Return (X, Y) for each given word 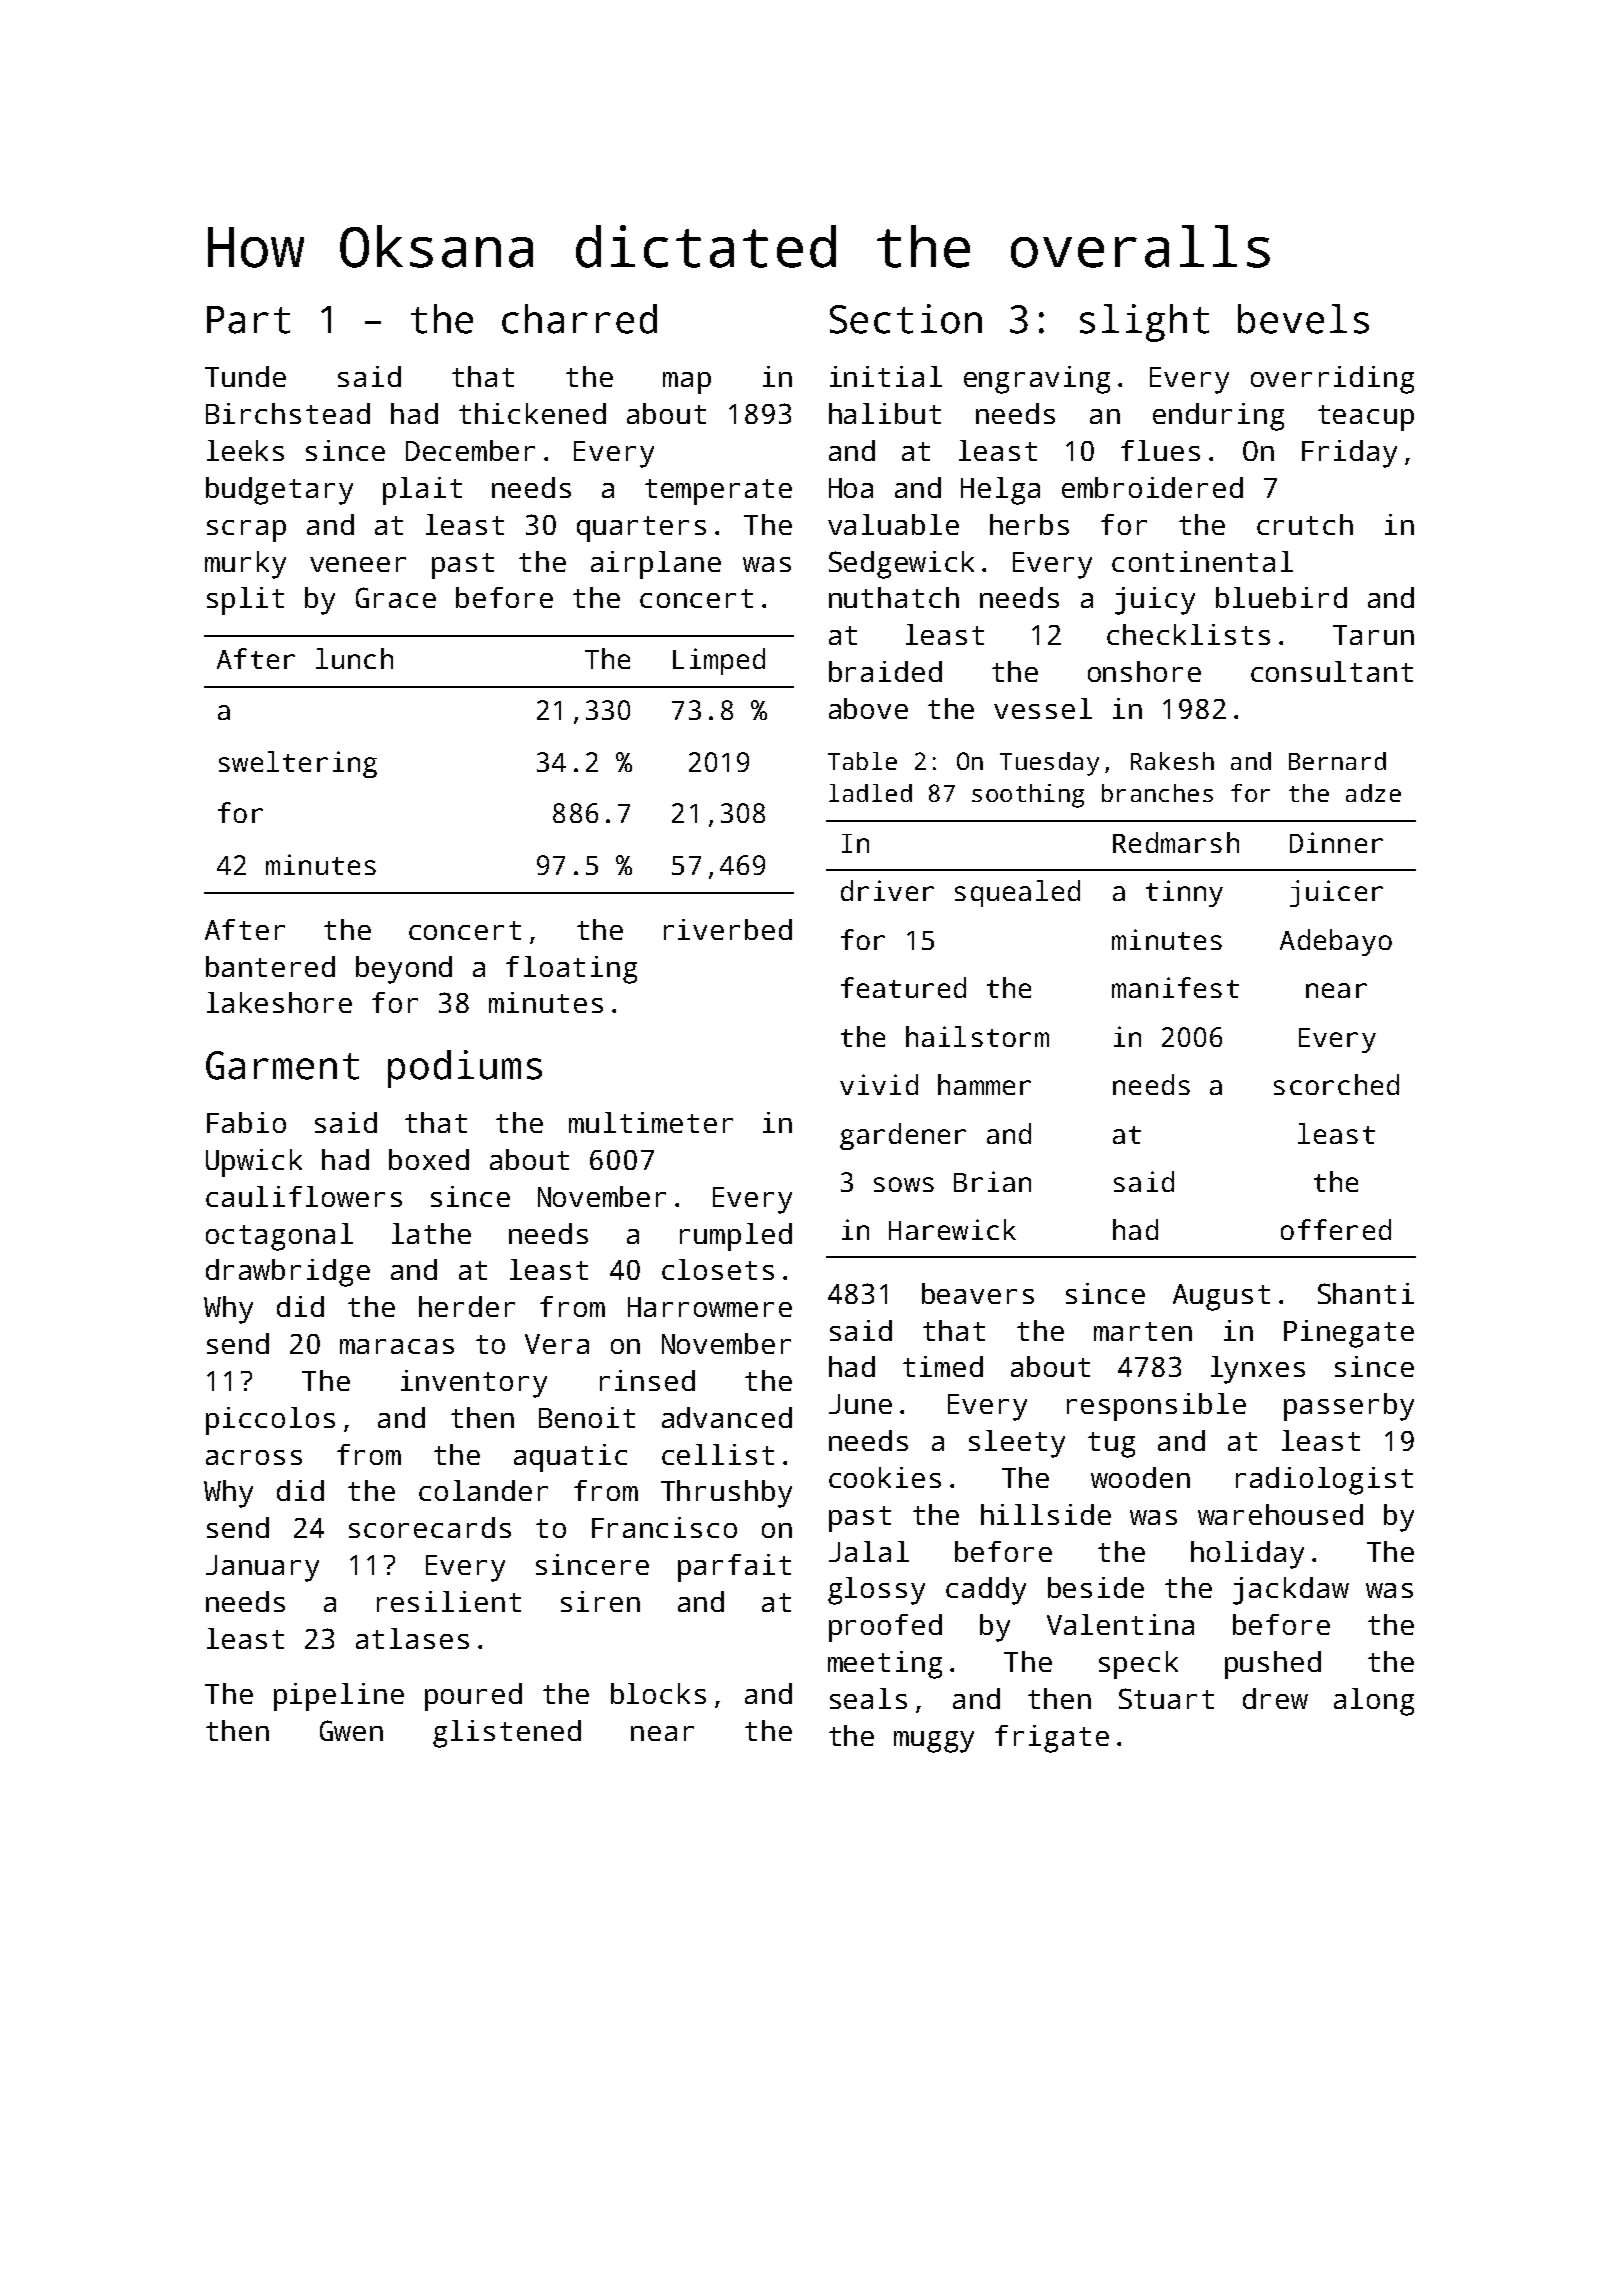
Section (906, 319)
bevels (1303, 319)
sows (904, 1184)
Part (248, 320)
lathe (431, 1233)
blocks (658, 1693)
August (1221, 1297)
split (245, 601)
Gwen (351, 1730)
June (860, 1404)
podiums (465, 1069)
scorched (1336, 1084)
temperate (718, 492)
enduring (1218, 417)
